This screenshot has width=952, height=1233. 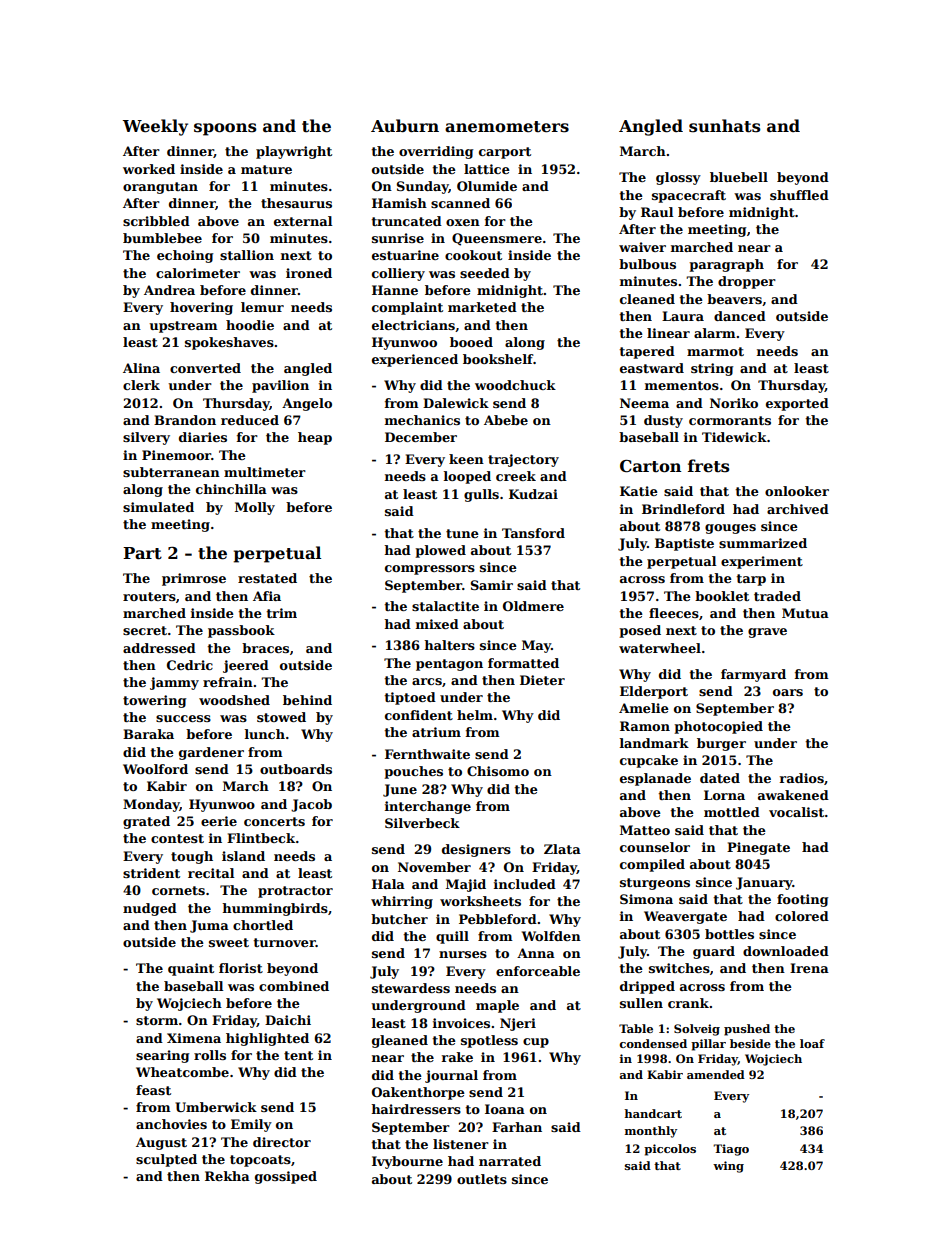 What do you see at coordinates (194, 579) in the screenshot?
I see `primrose` at bounding box center [194, 579].
